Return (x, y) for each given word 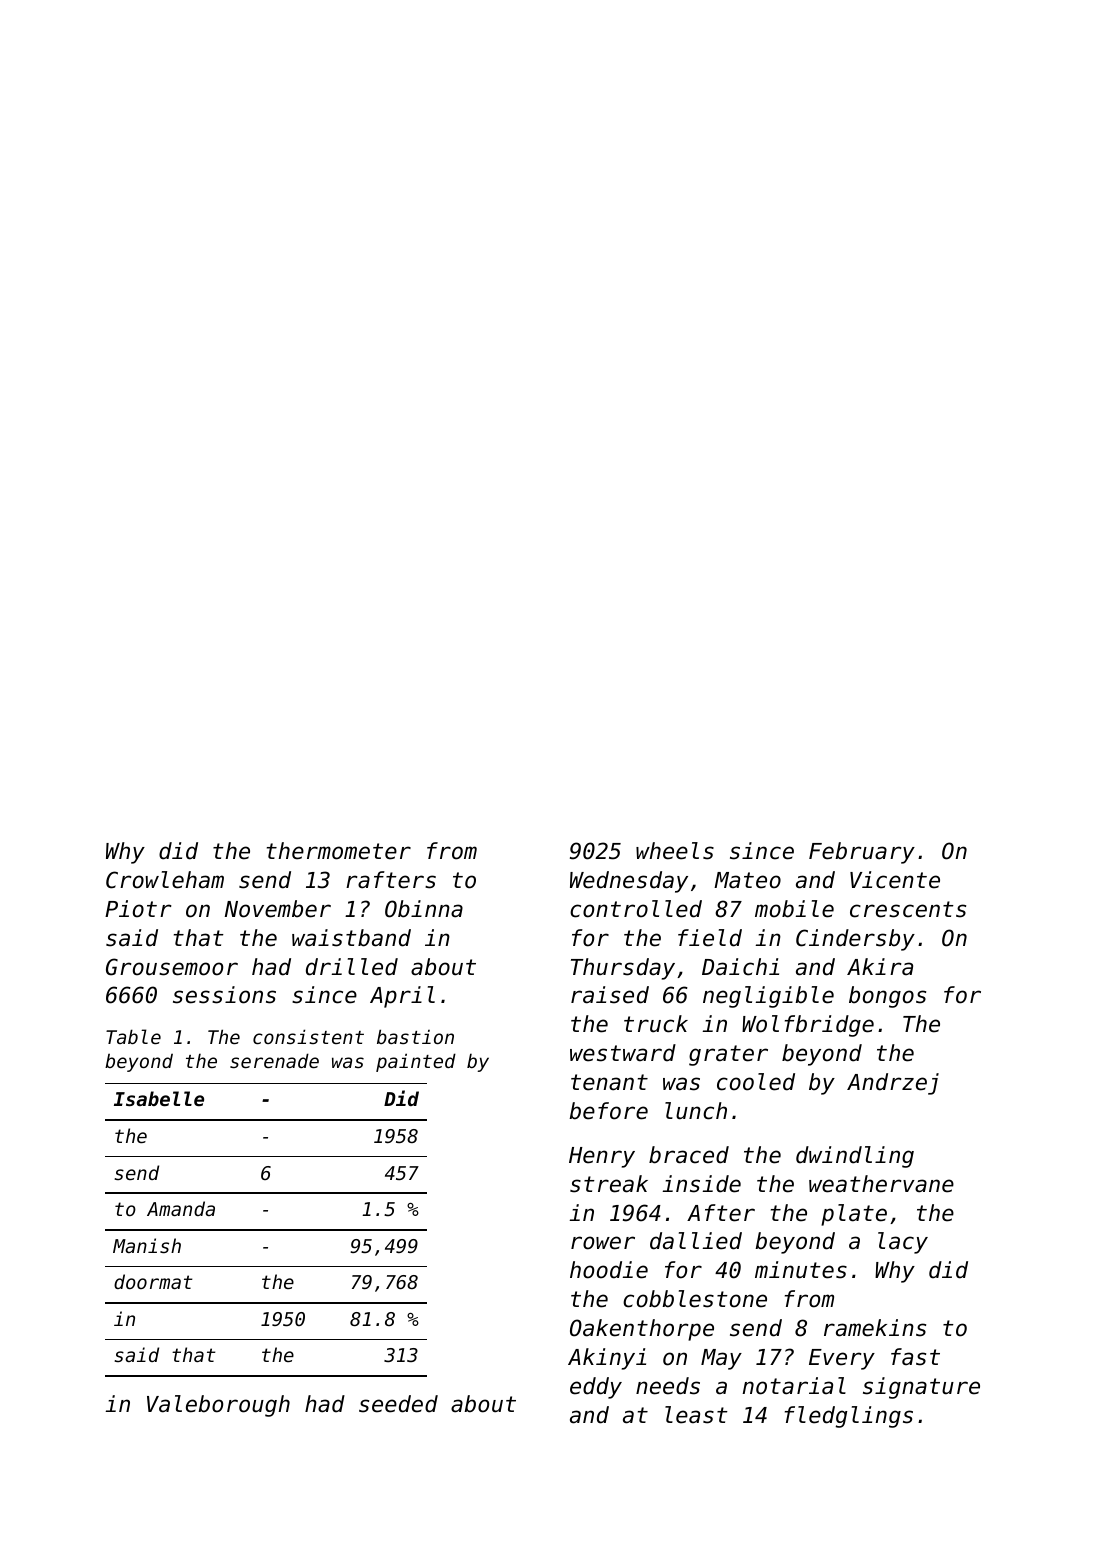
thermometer (339, 851)
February (862, 853)
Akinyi (607, 1359)
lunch (696, 1111)
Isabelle (159, 1098)
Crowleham (165, 880)
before (608, 1111)
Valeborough (218, 1406)
